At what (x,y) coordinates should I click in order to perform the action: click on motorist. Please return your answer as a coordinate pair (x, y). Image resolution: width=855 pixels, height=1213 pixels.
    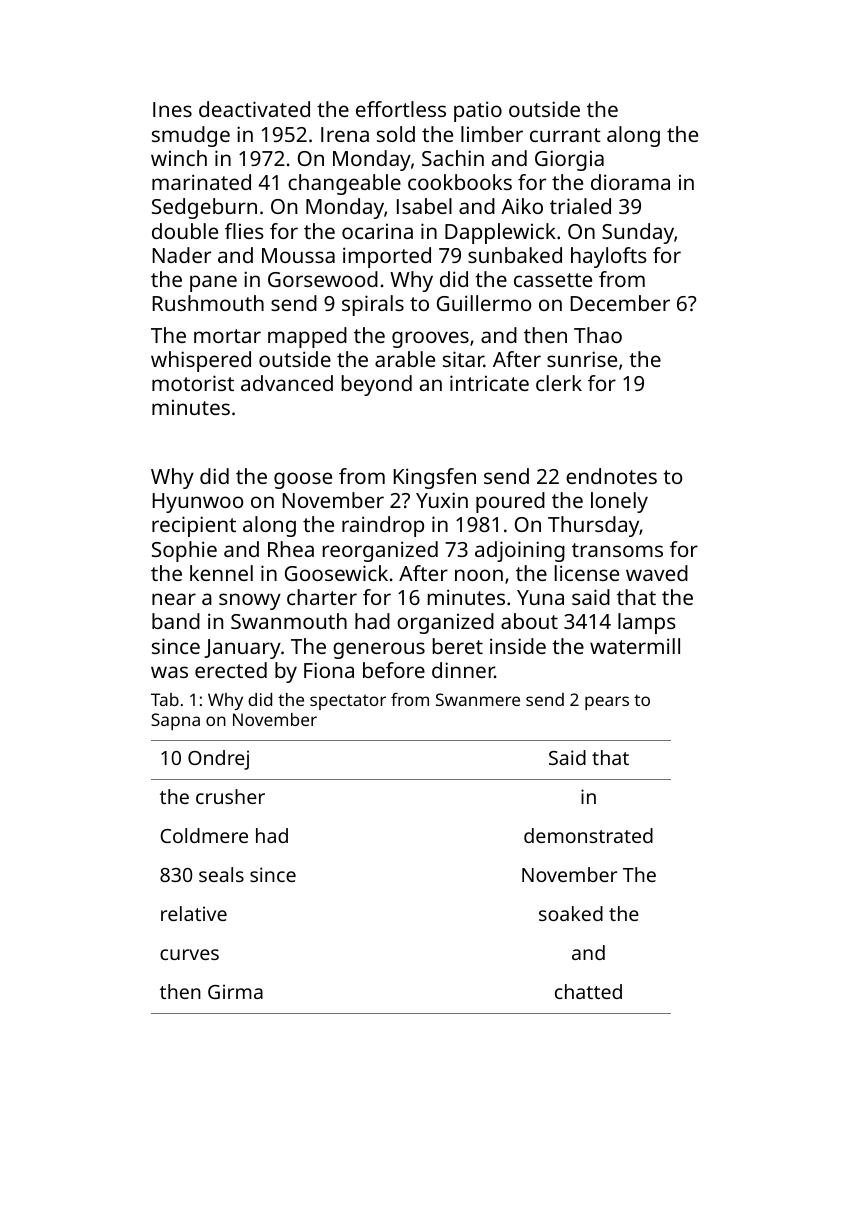
    Looking at the image, I should click on (193, 383).
